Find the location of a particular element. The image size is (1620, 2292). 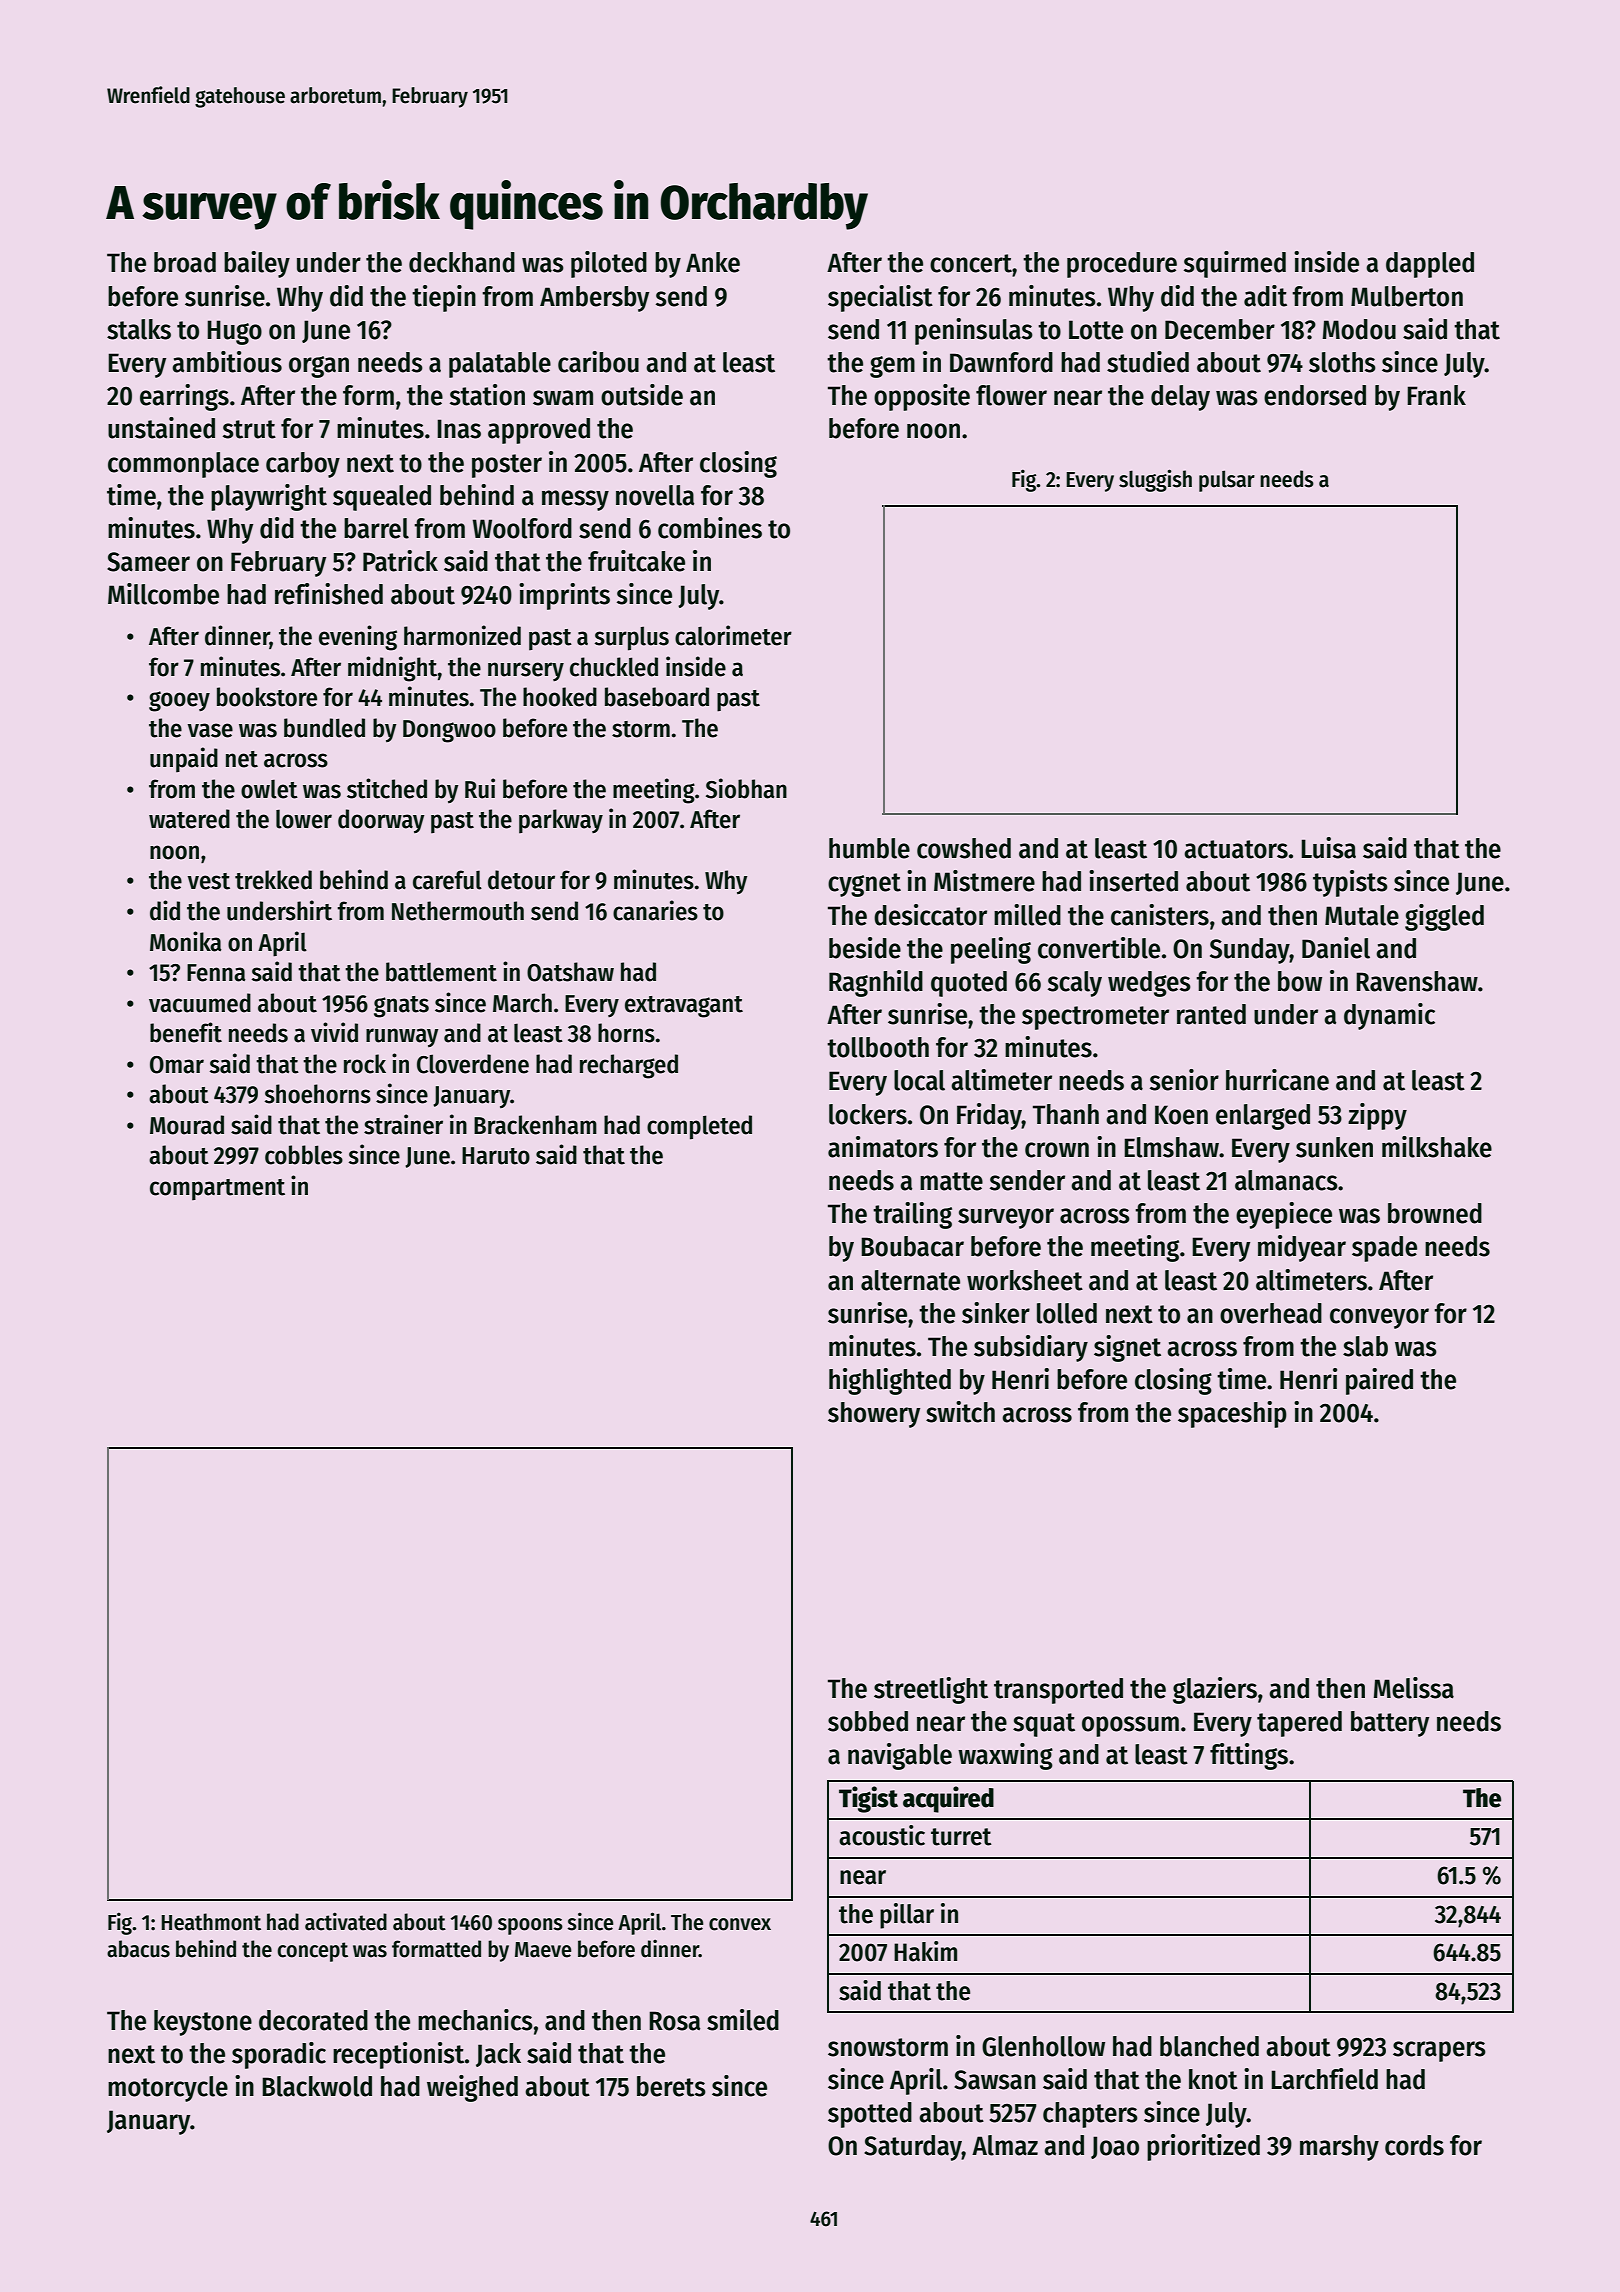

completed is located at coordinates (699, 1127).
